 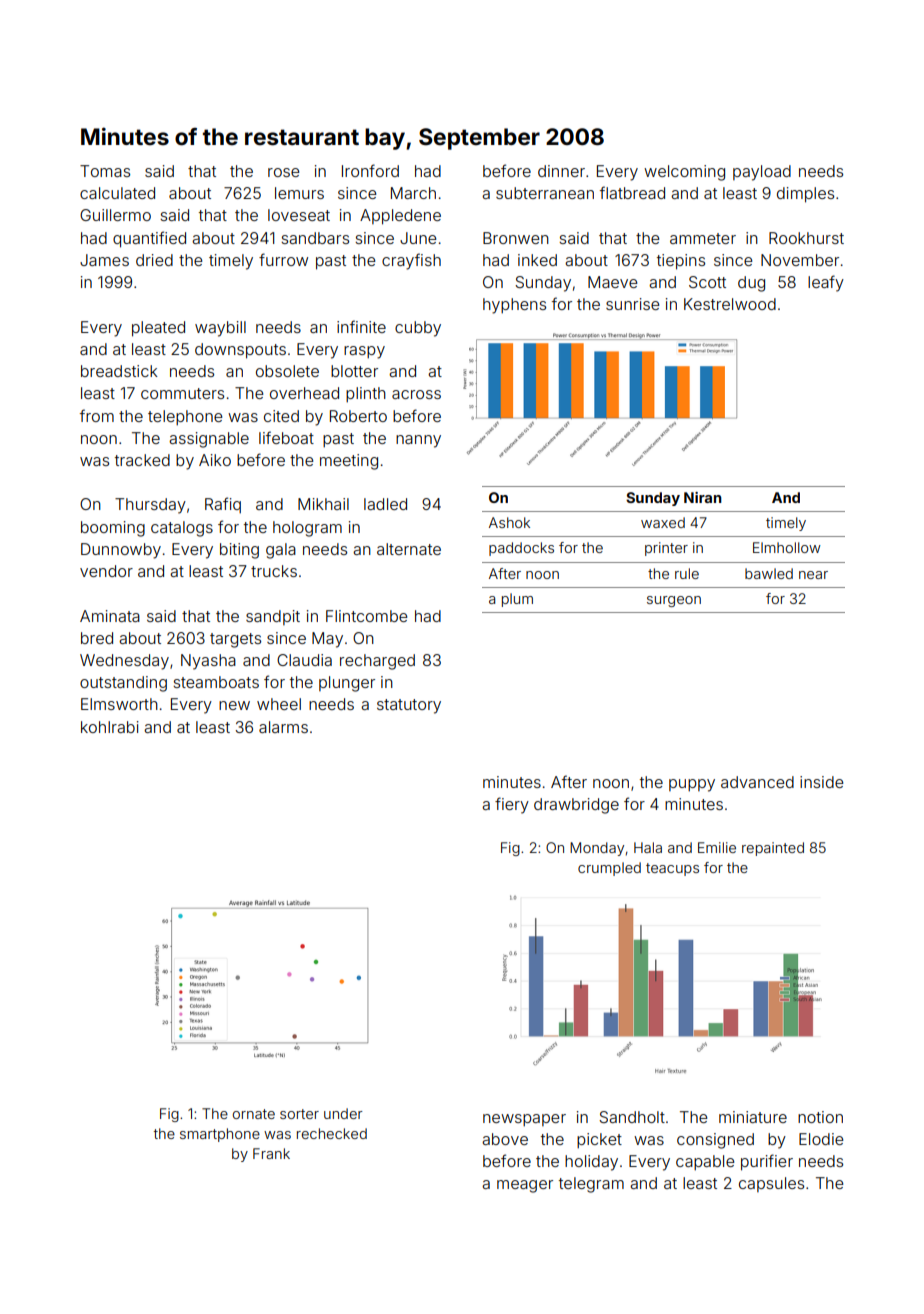 I want to click on plum, so click(x=517, y=600).
